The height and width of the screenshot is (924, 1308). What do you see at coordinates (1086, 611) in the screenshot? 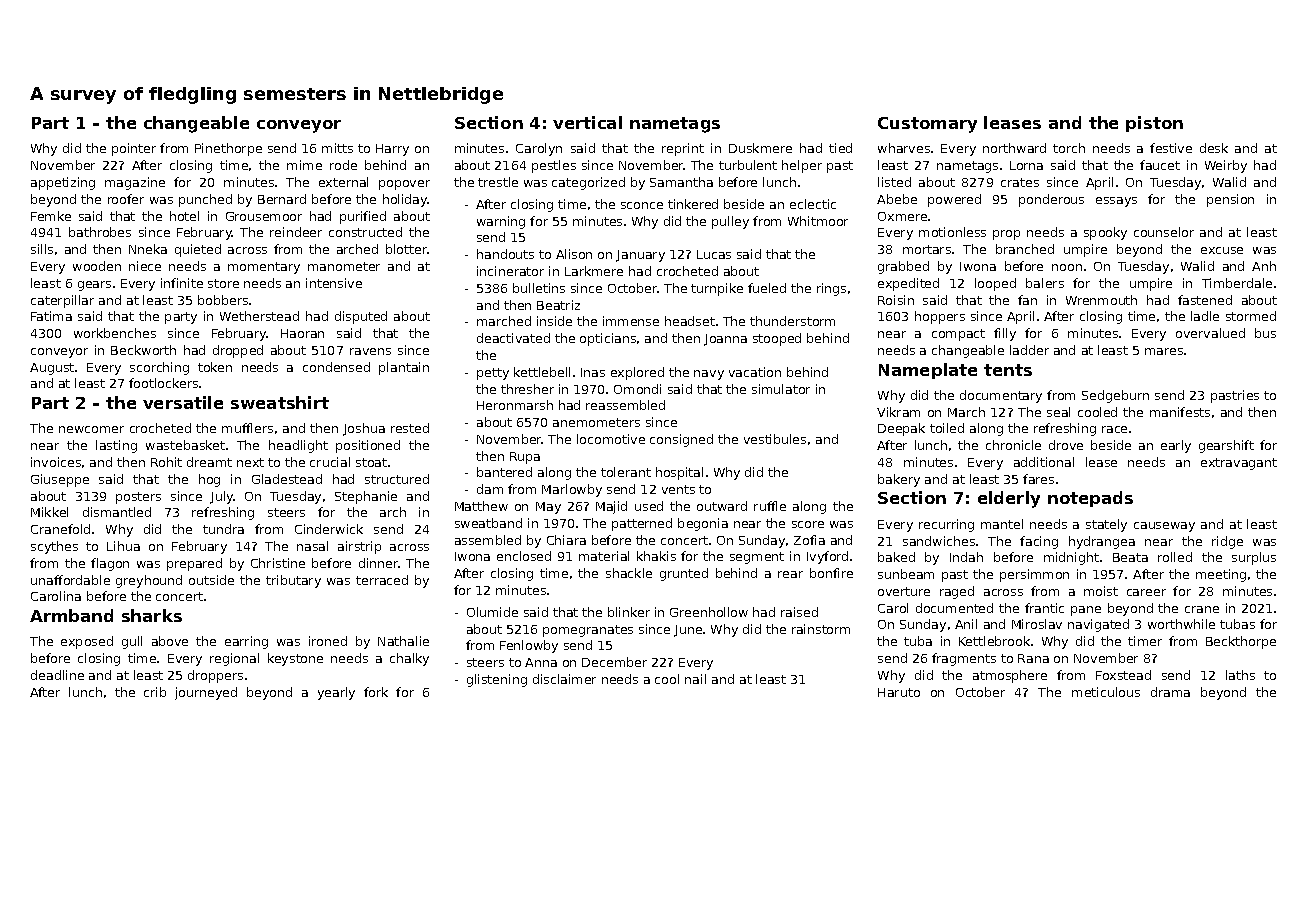
I see `pane` at bounding box center [1086, 611].
